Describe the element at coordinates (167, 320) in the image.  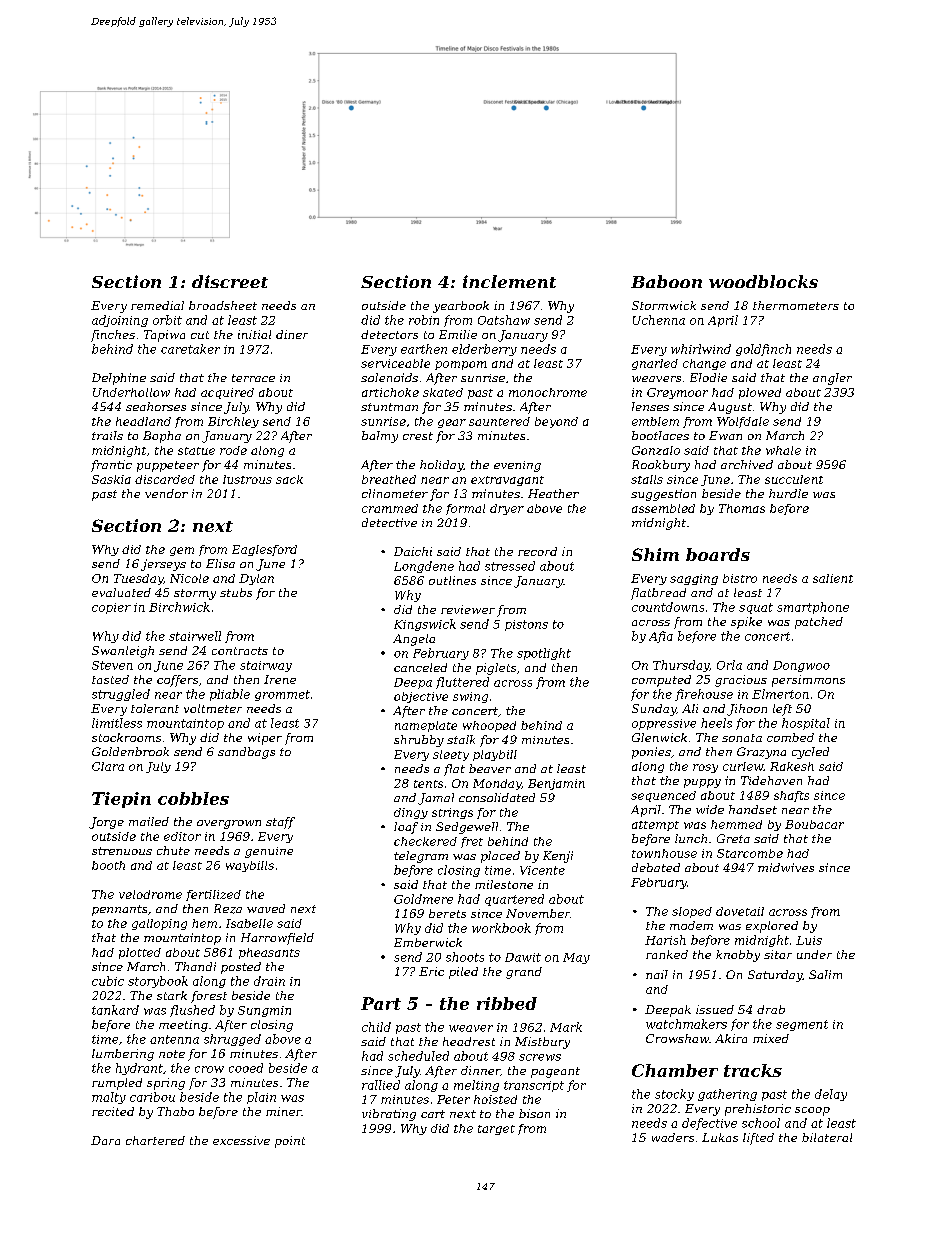
I see `orbit` at that location.
